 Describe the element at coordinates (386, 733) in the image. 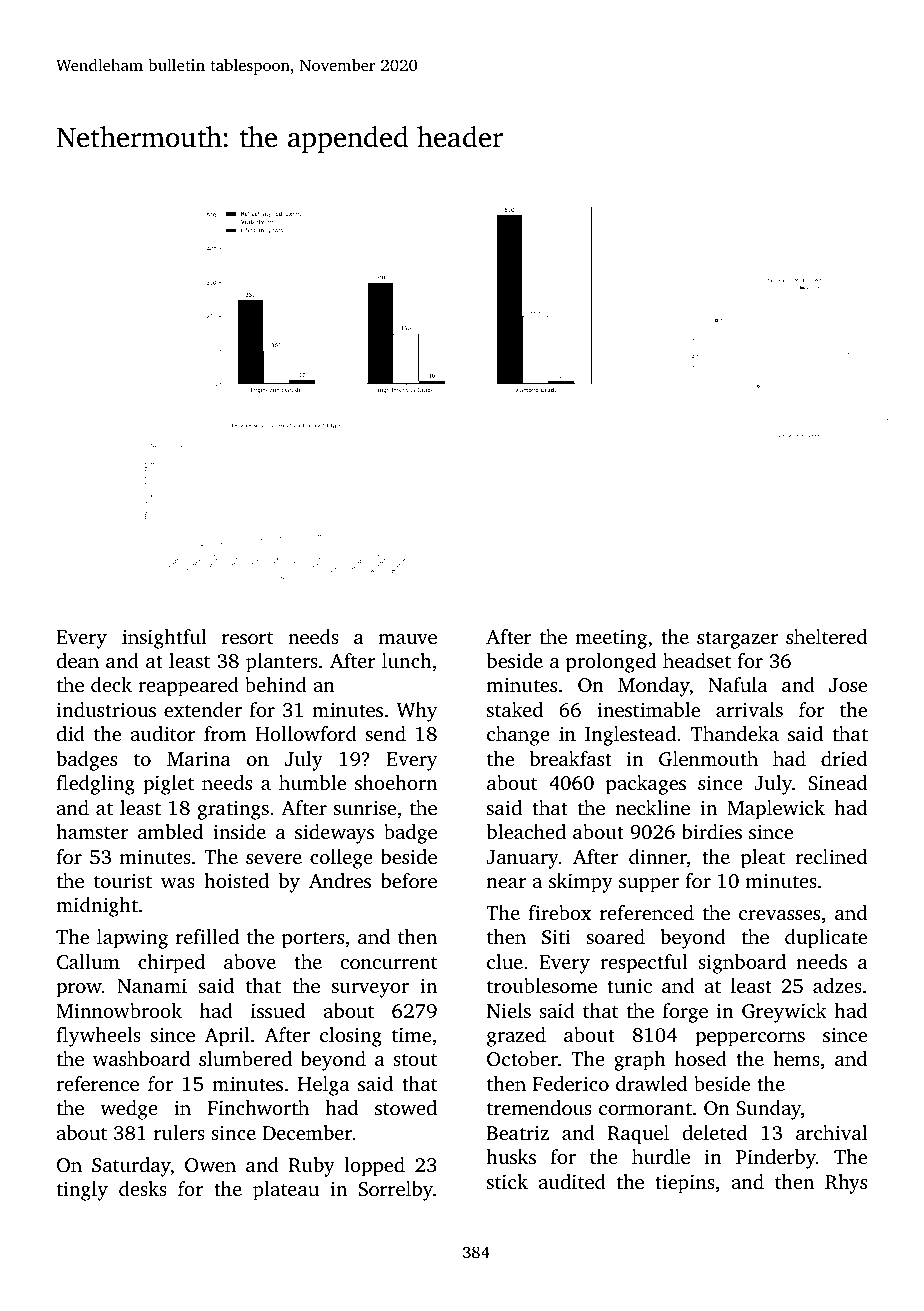

I see `send` at that location.
